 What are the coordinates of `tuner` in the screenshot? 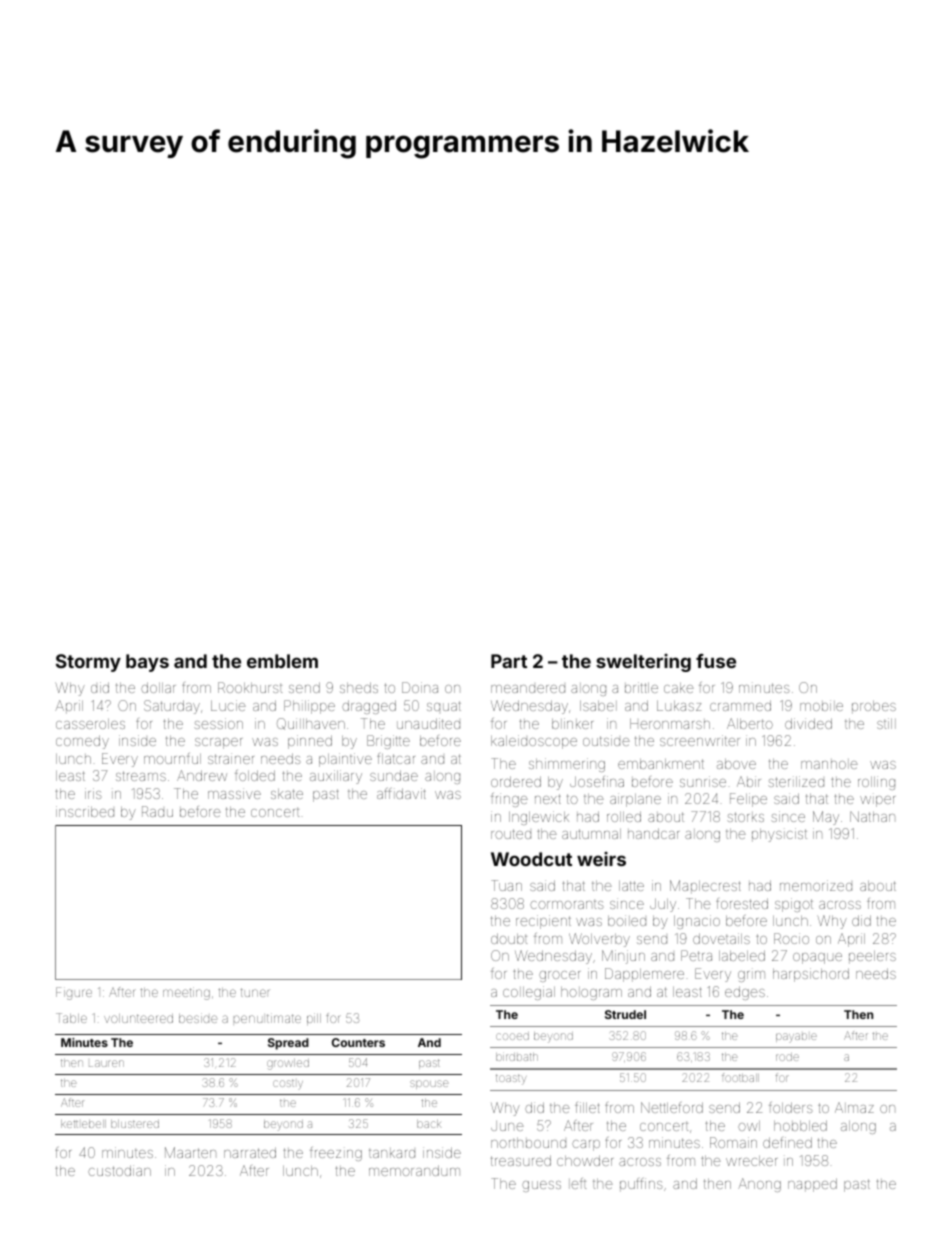 It's located at (255, 992).
